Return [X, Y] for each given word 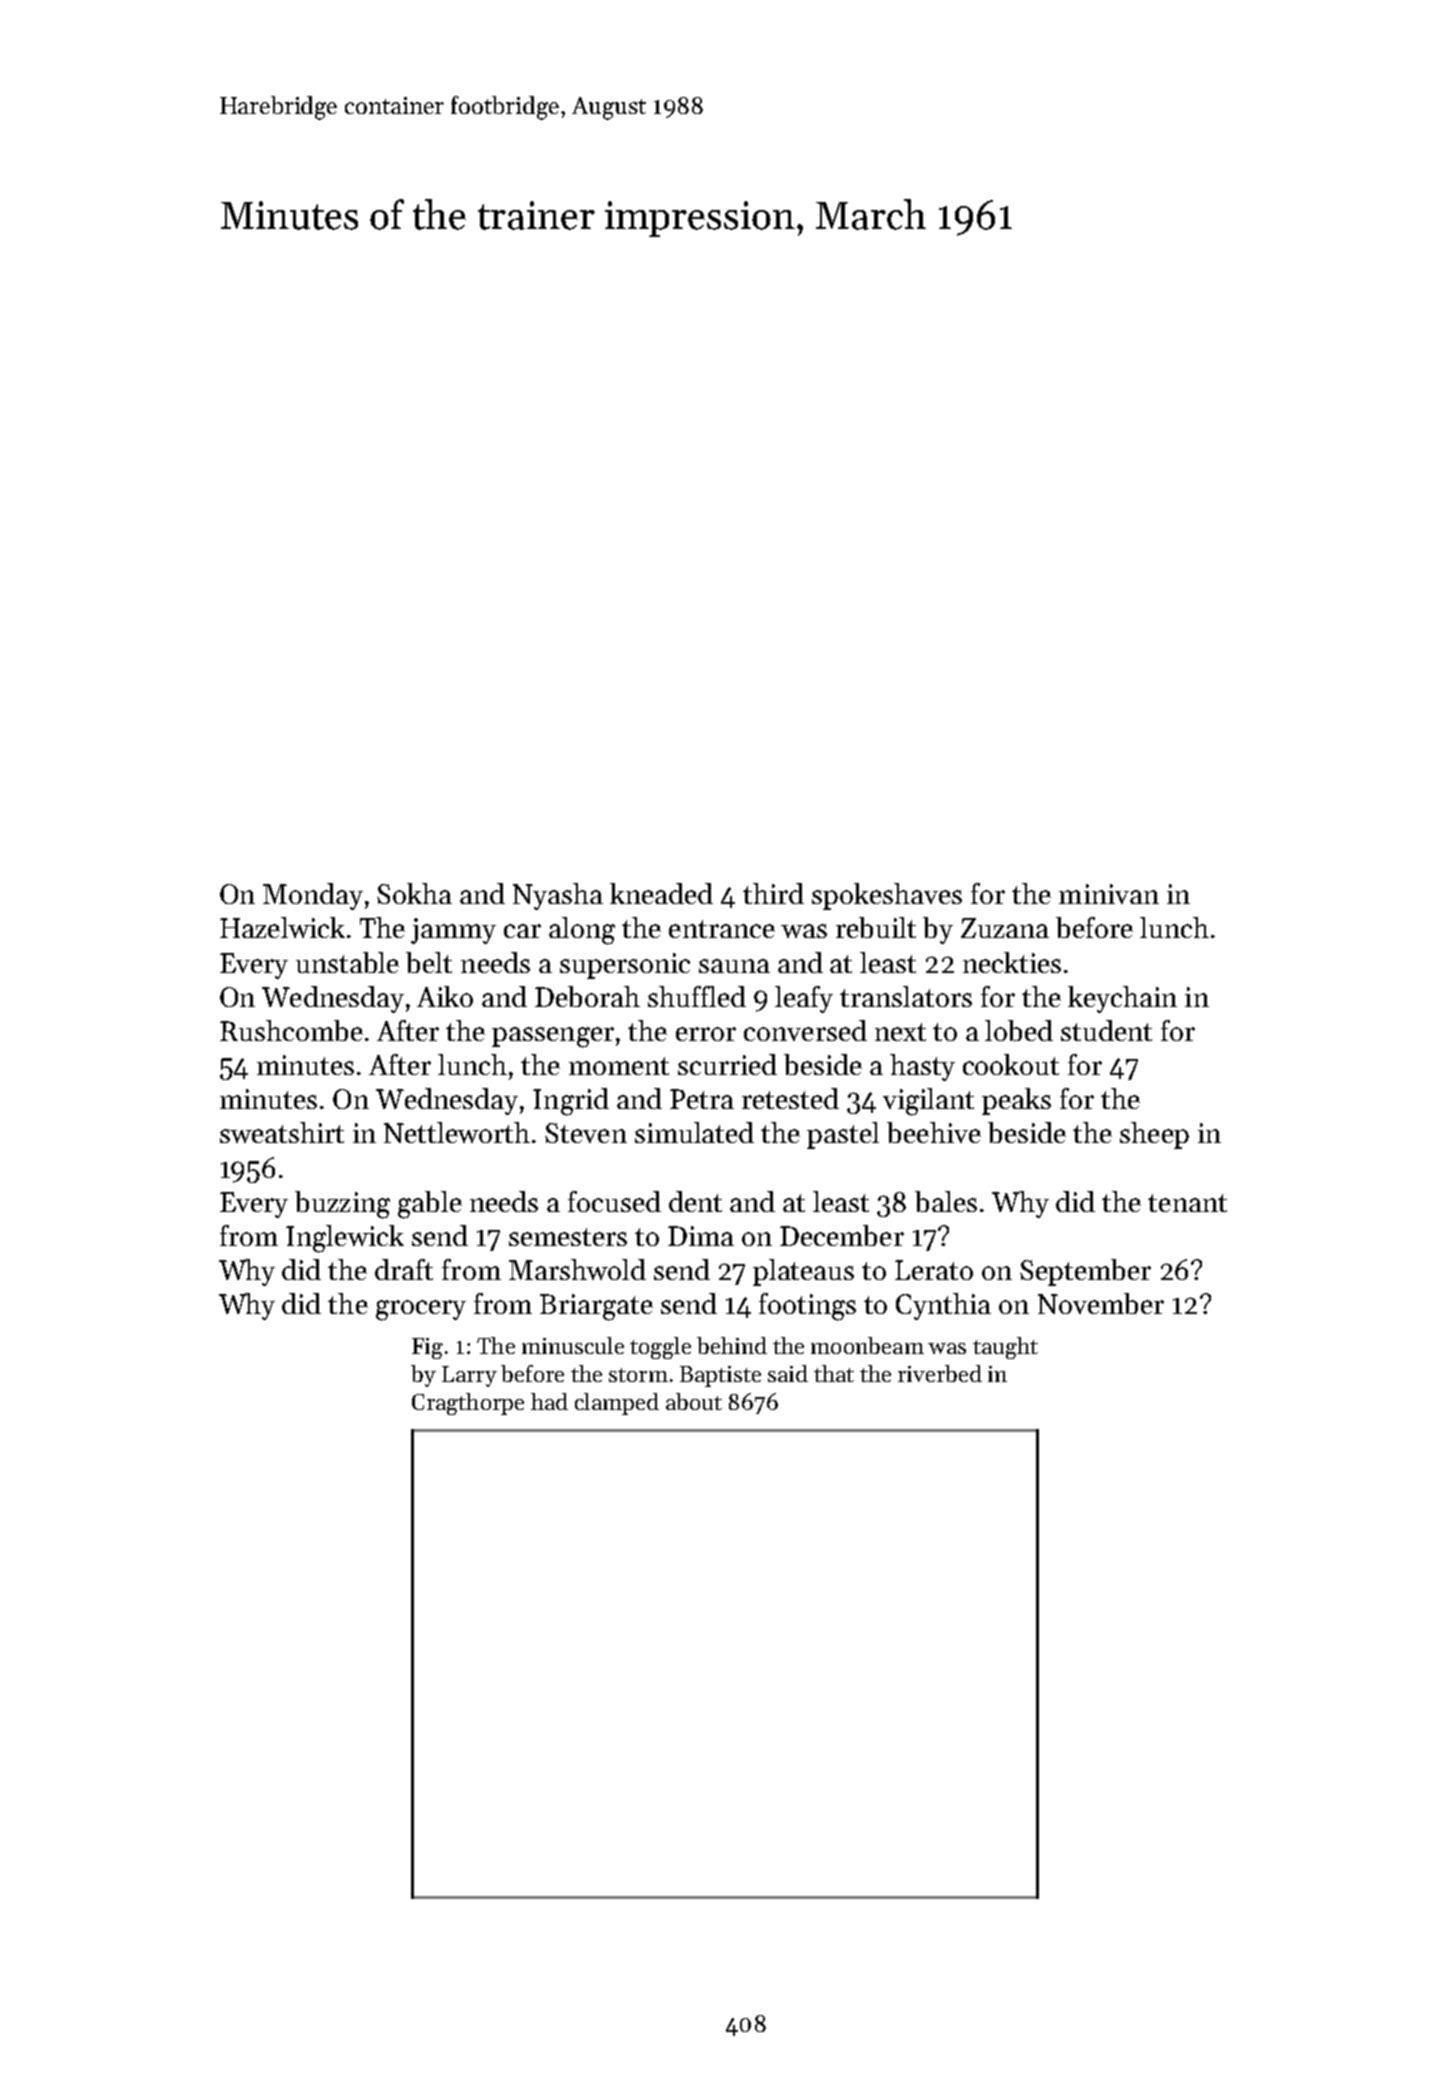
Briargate [596, 1307]
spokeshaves [887, 896]
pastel [843, 1135]
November [1101, 1303]
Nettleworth [457, 1132]
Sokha [414, 893]
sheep [1154, 1135]
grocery [421, 1310]
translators [906, 996]
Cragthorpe [468, 1404]
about [694, 1401]
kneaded [661, 893]
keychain [1122, 999]
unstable [347, 962]
